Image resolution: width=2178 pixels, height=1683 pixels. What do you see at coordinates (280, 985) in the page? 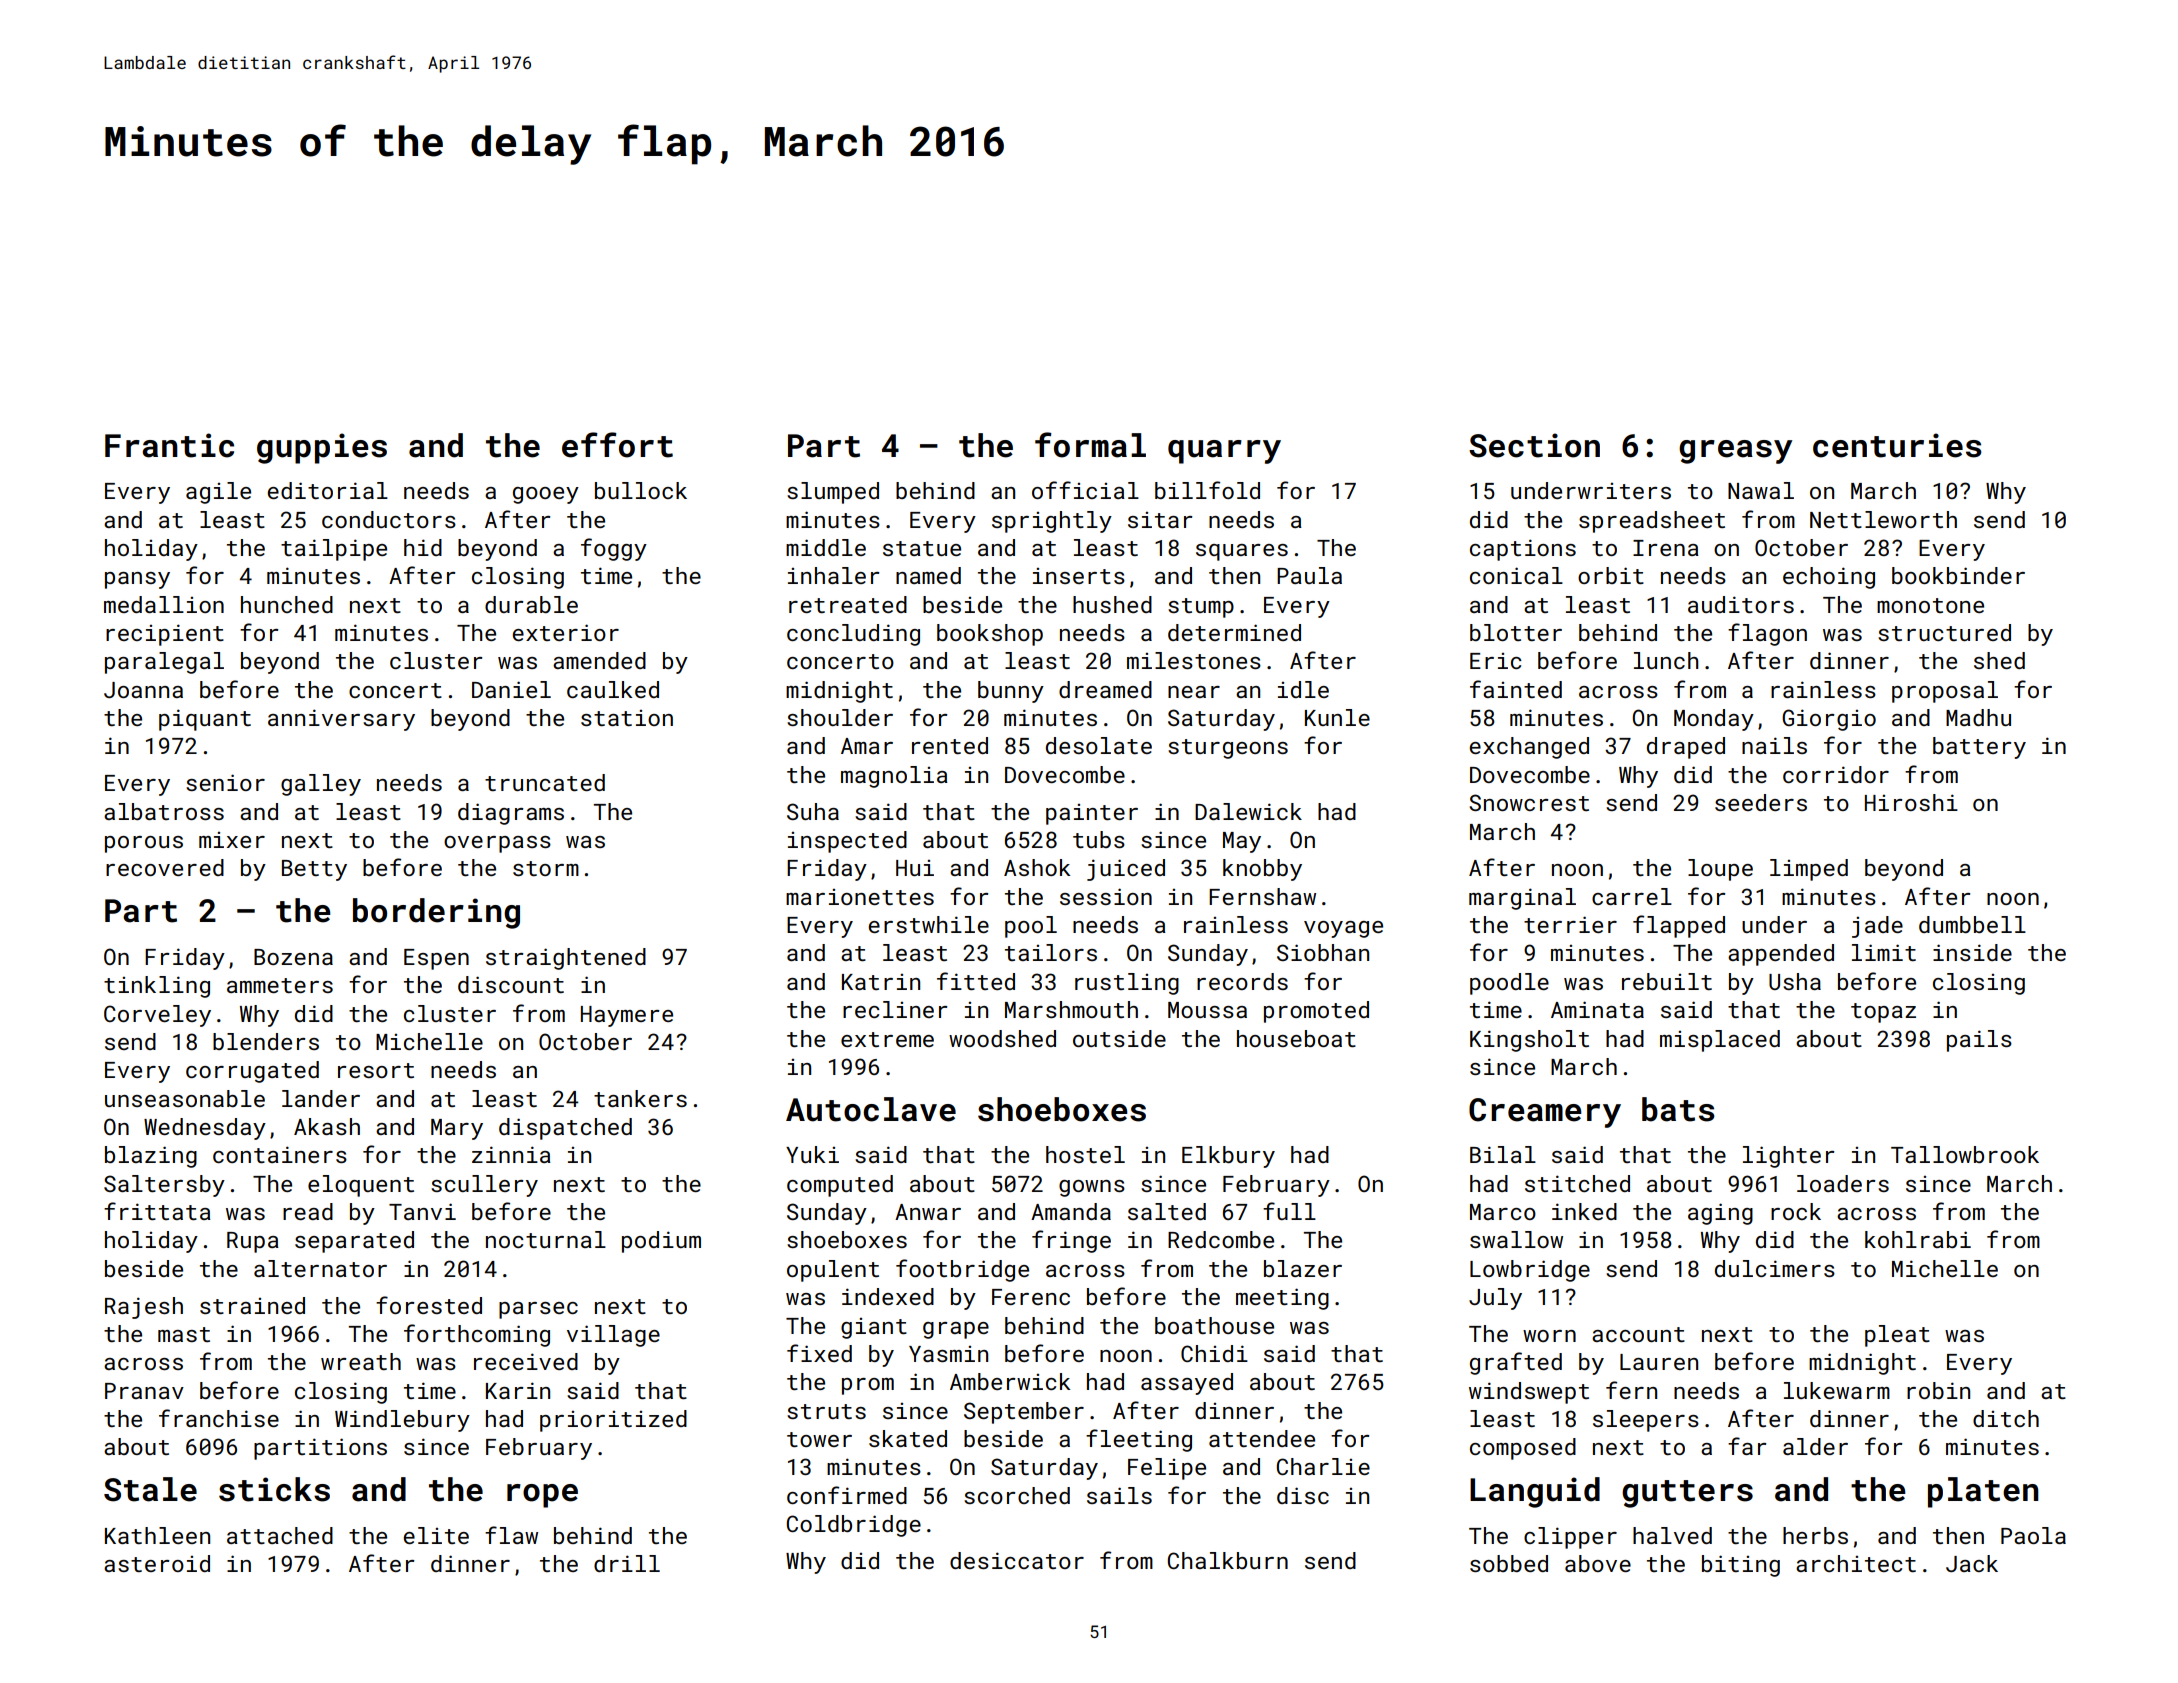
I see `ammeters` at bounding box center [280, 985].
